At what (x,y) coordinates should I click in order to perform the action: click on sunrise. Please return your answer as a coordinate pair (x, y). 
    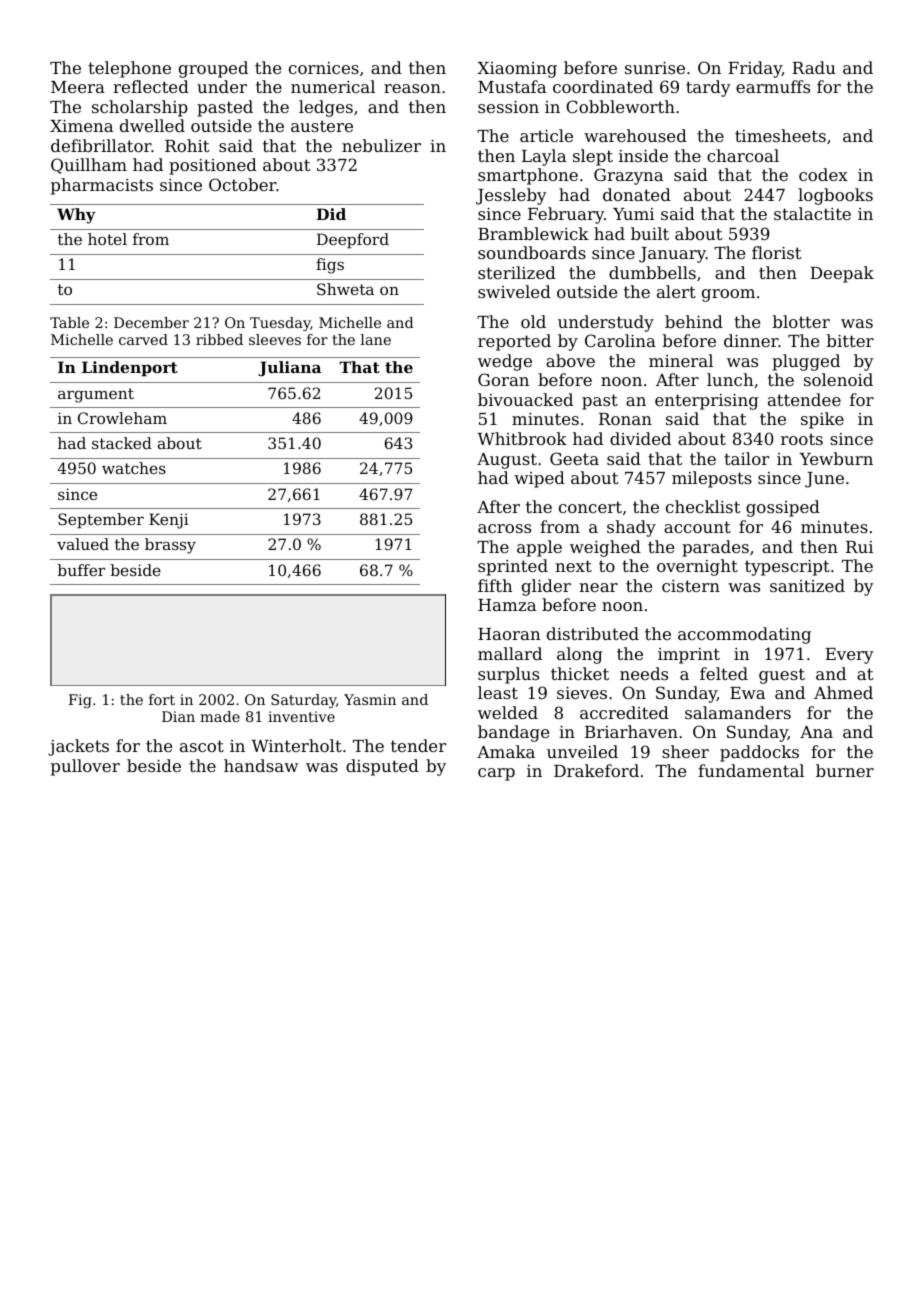
    Looking at the image, I should click on (655, 68).
